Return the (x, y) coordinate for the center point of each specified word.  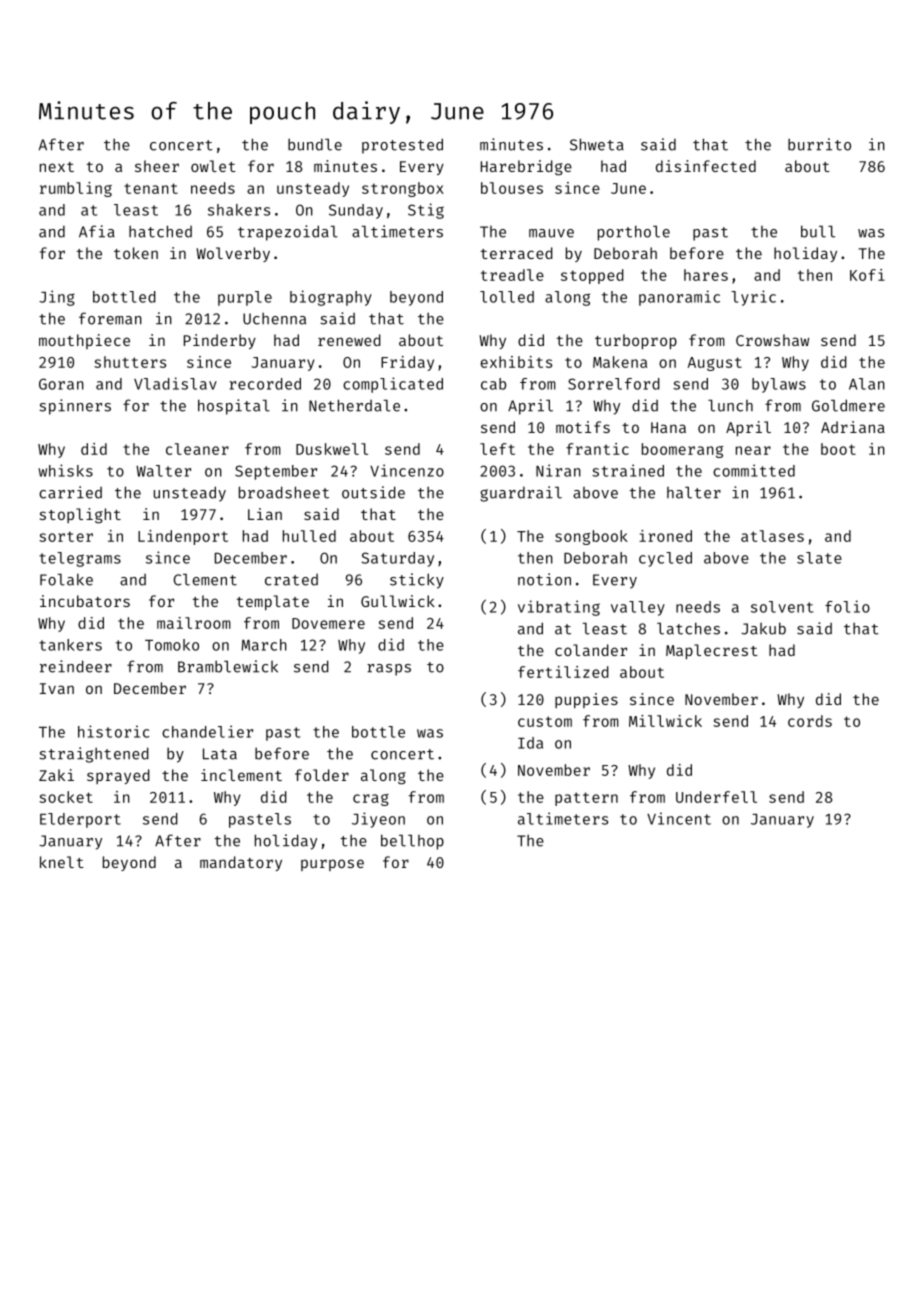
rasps (389, 670)
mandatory (241, 863)
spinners (75, 407)
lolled (507, 297)
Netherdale (354, 405)
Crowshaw (772, 340)
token (136, 253)
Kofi (867, 275)
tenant (151, 188)
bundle (315, 144)
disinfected (706, 166)
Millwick (665, 721)
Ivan (57, 688)
